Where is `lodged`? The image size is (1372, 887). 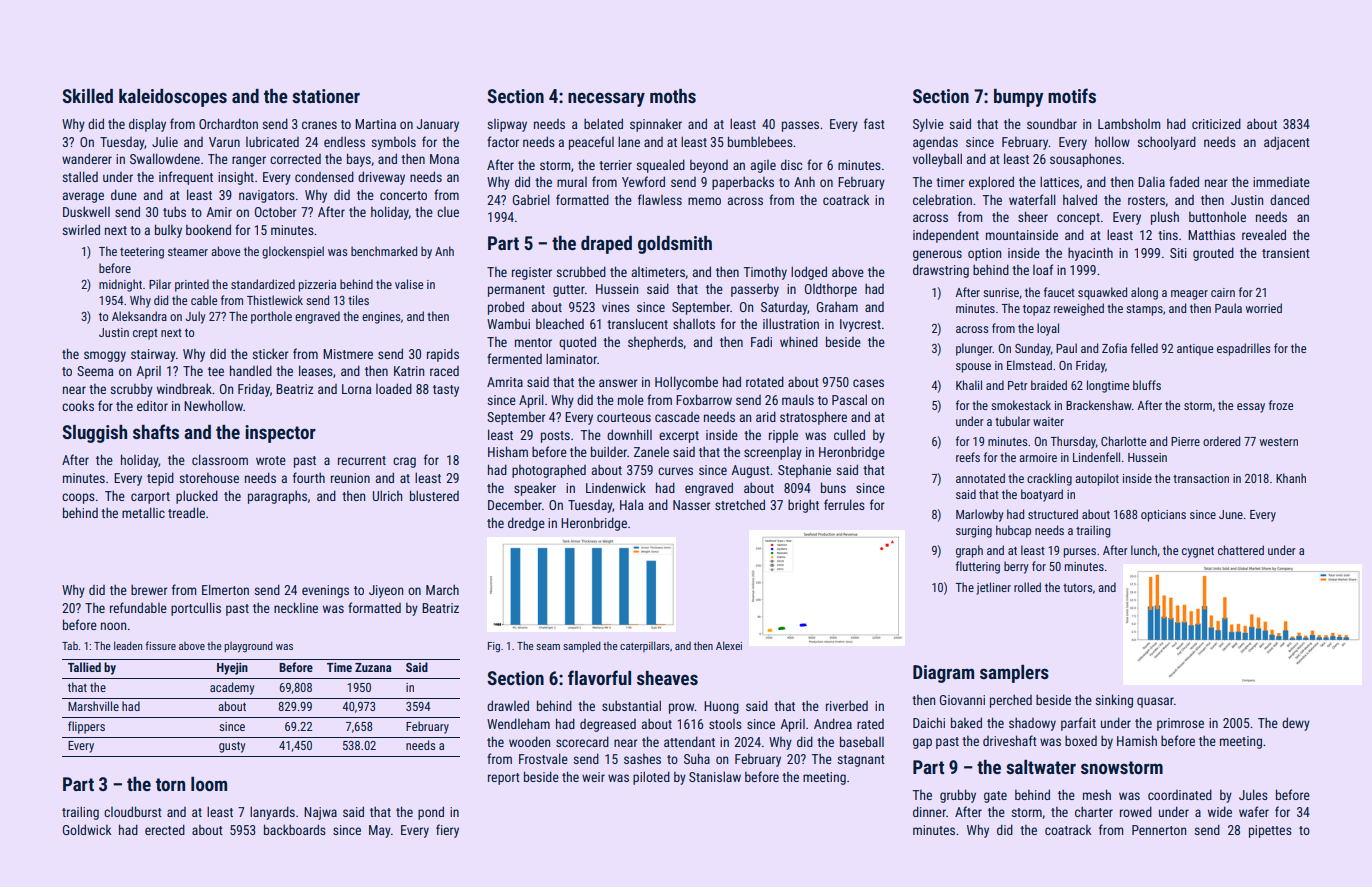
lodged is located at coordinates (809, 273).
